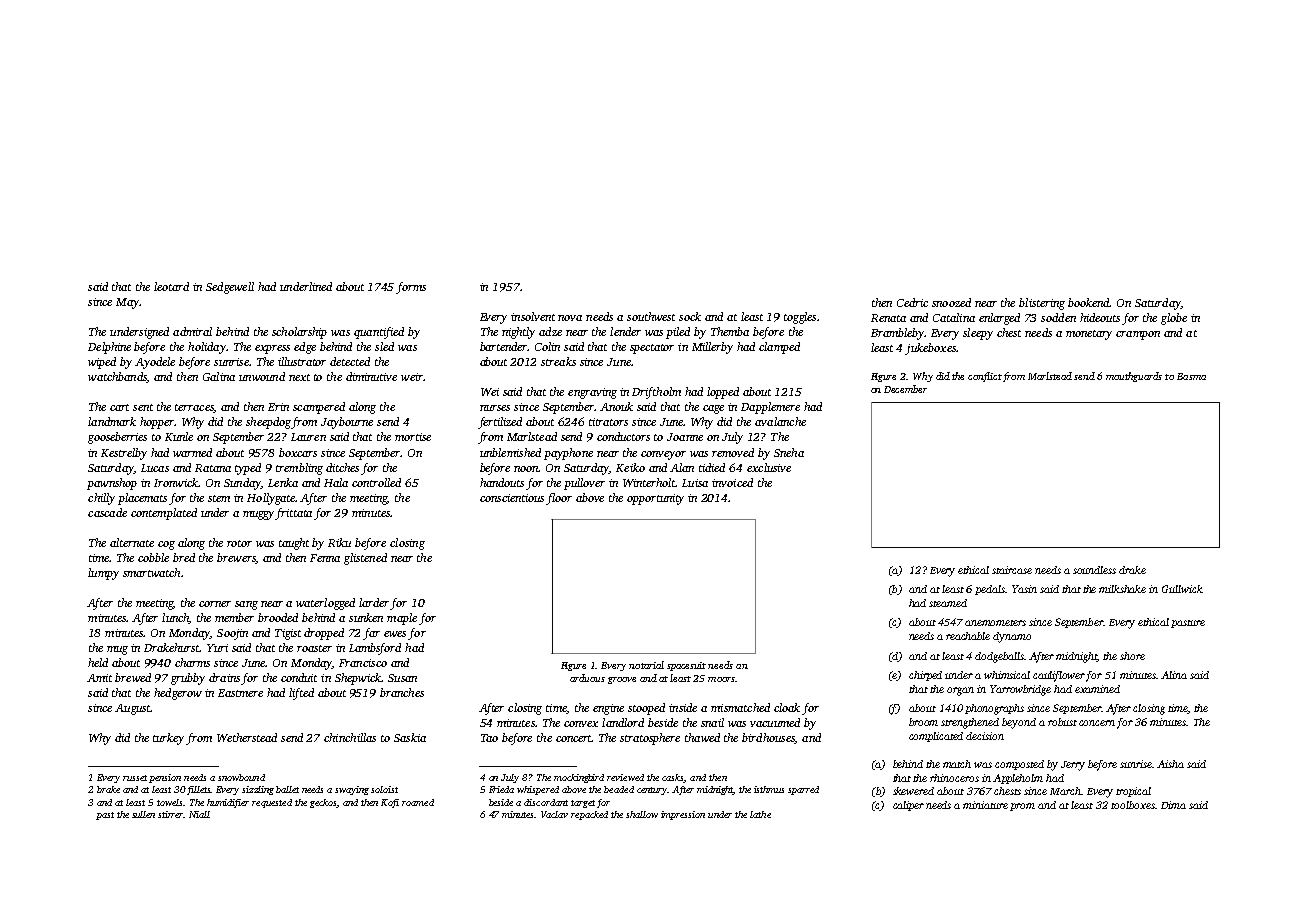 Image resolution: width=1308 pixels, height=924 pixels. I want to click on conduit, so click(299, 677).
